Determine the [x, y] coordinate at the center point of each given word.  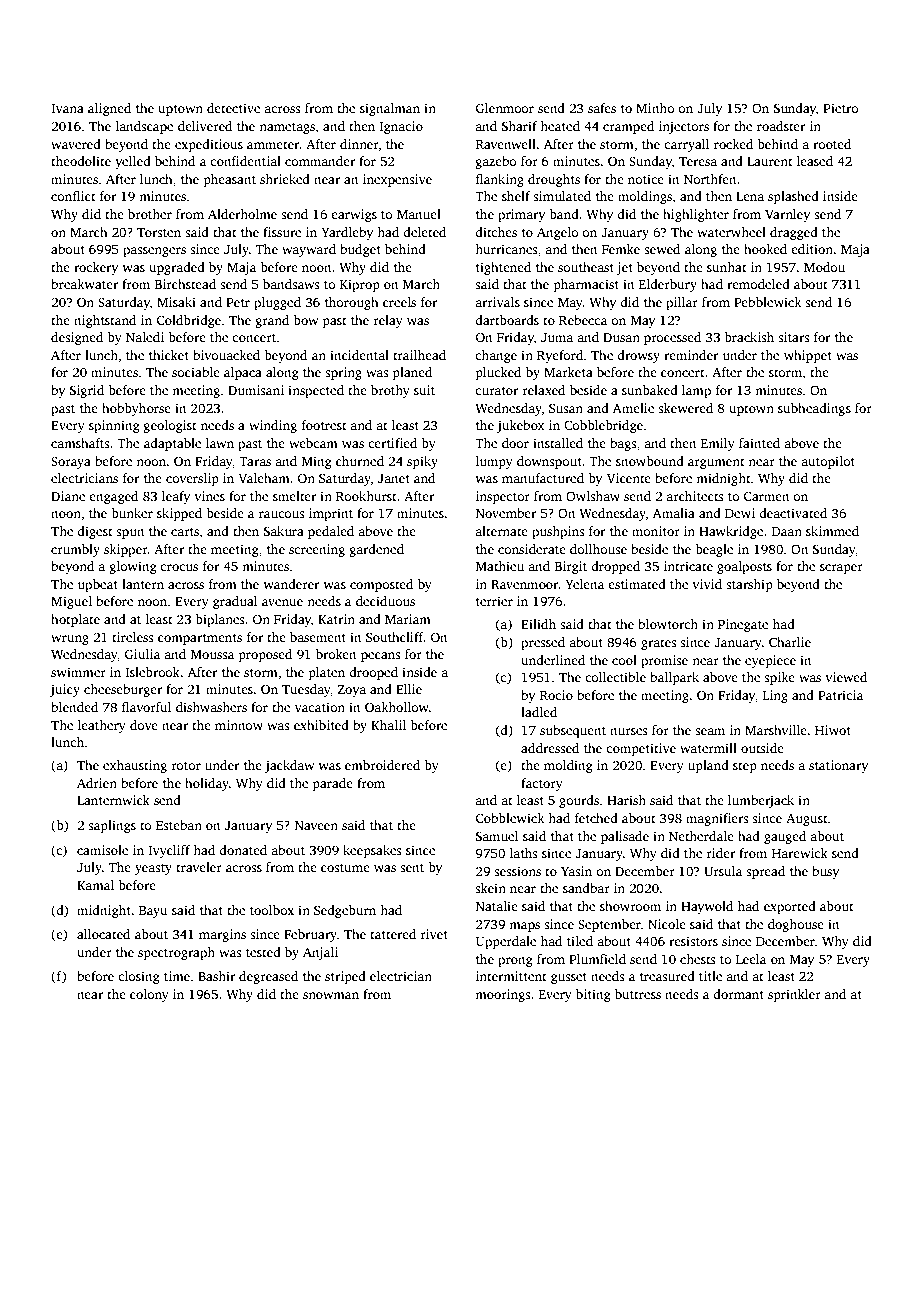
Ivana [67, 108]
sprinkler [794, 995]
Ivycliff [169, 851]
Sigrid [87, 391]
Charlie [790, 642]
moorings [502, 995]
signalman [390, 109]
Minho [655, 108]
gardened [377, 550]
